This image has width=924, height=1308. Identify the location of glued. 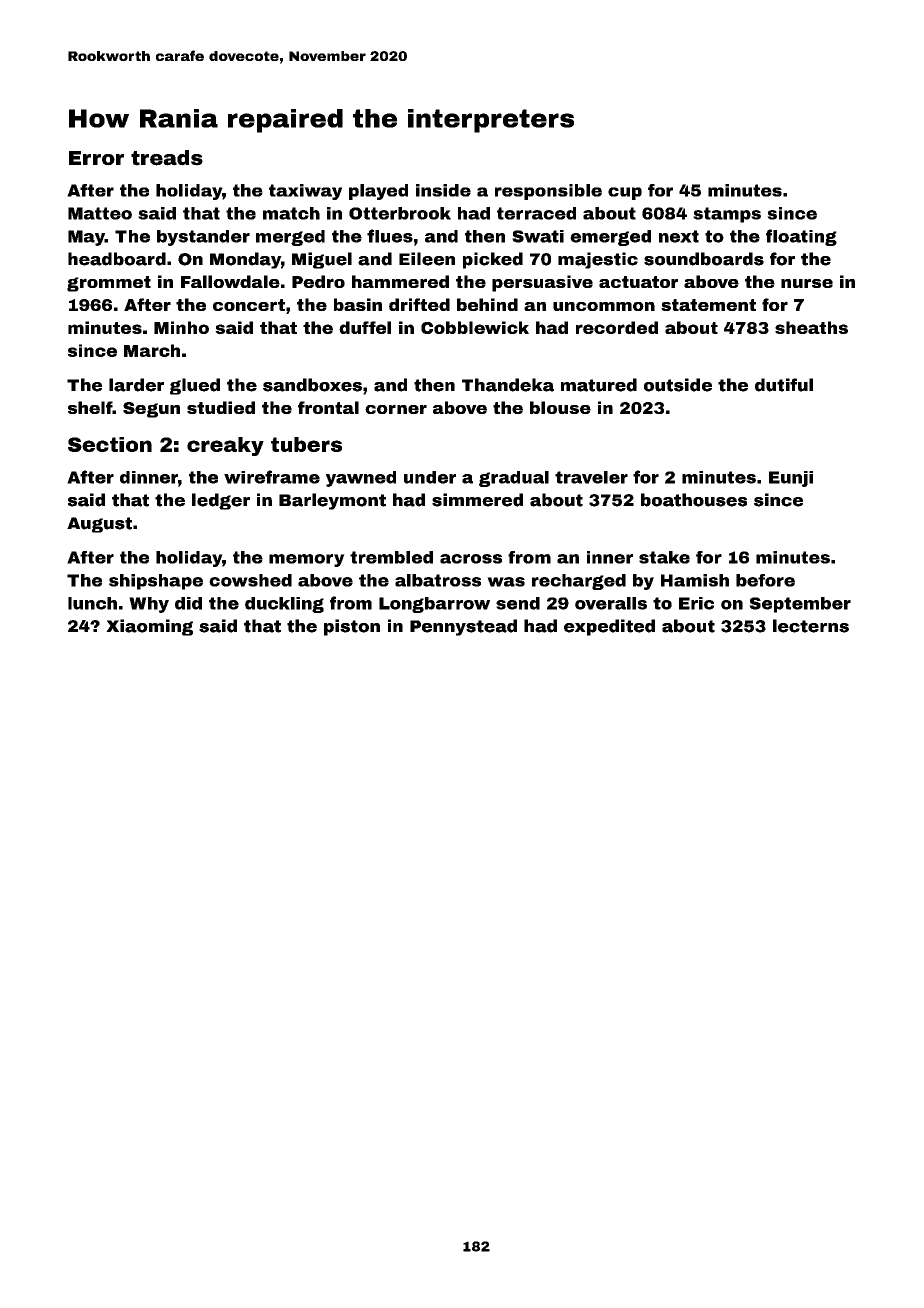
(195, 386).
